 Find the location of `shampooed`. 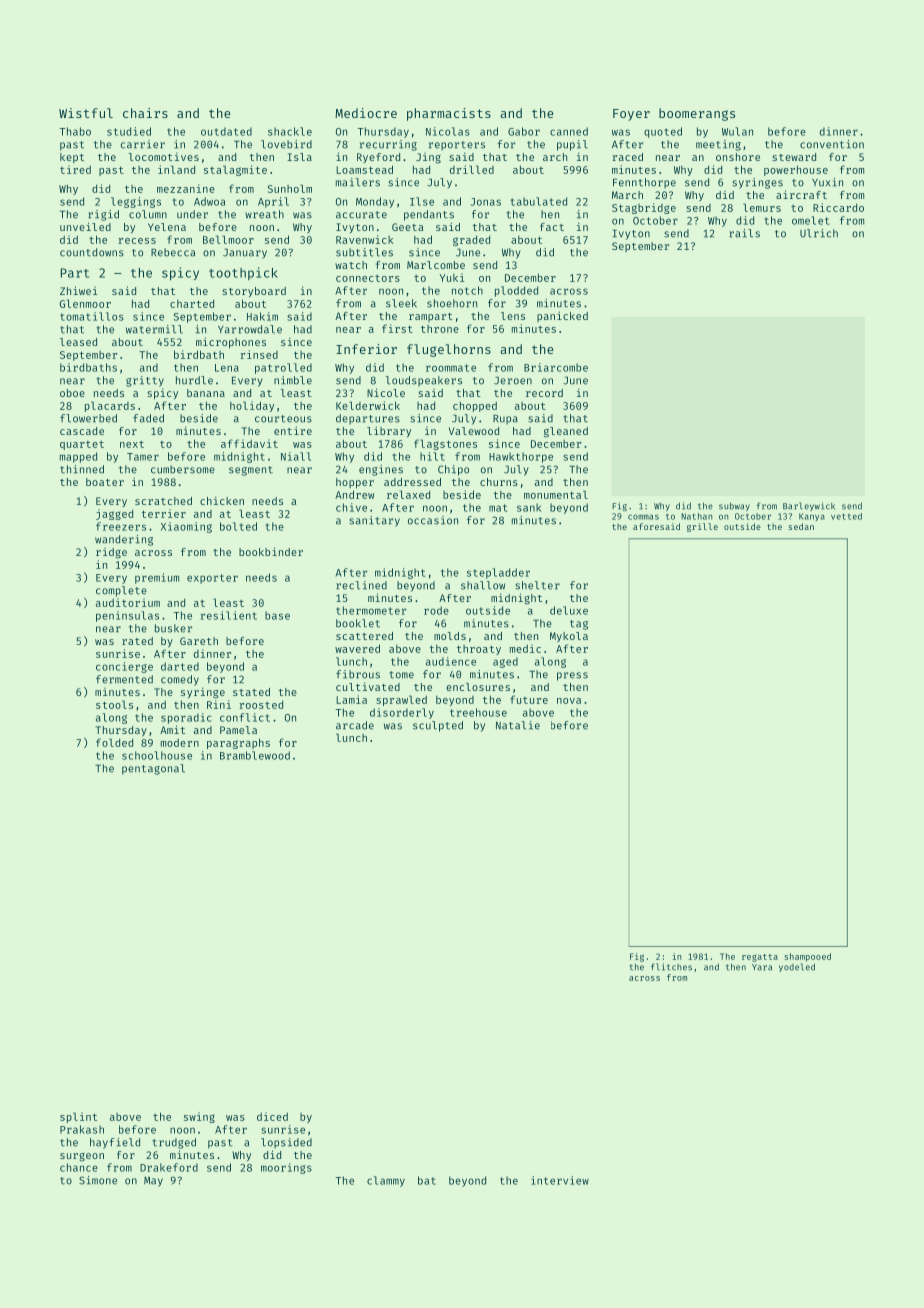

shampooed is located at coordinates (808, 957).
